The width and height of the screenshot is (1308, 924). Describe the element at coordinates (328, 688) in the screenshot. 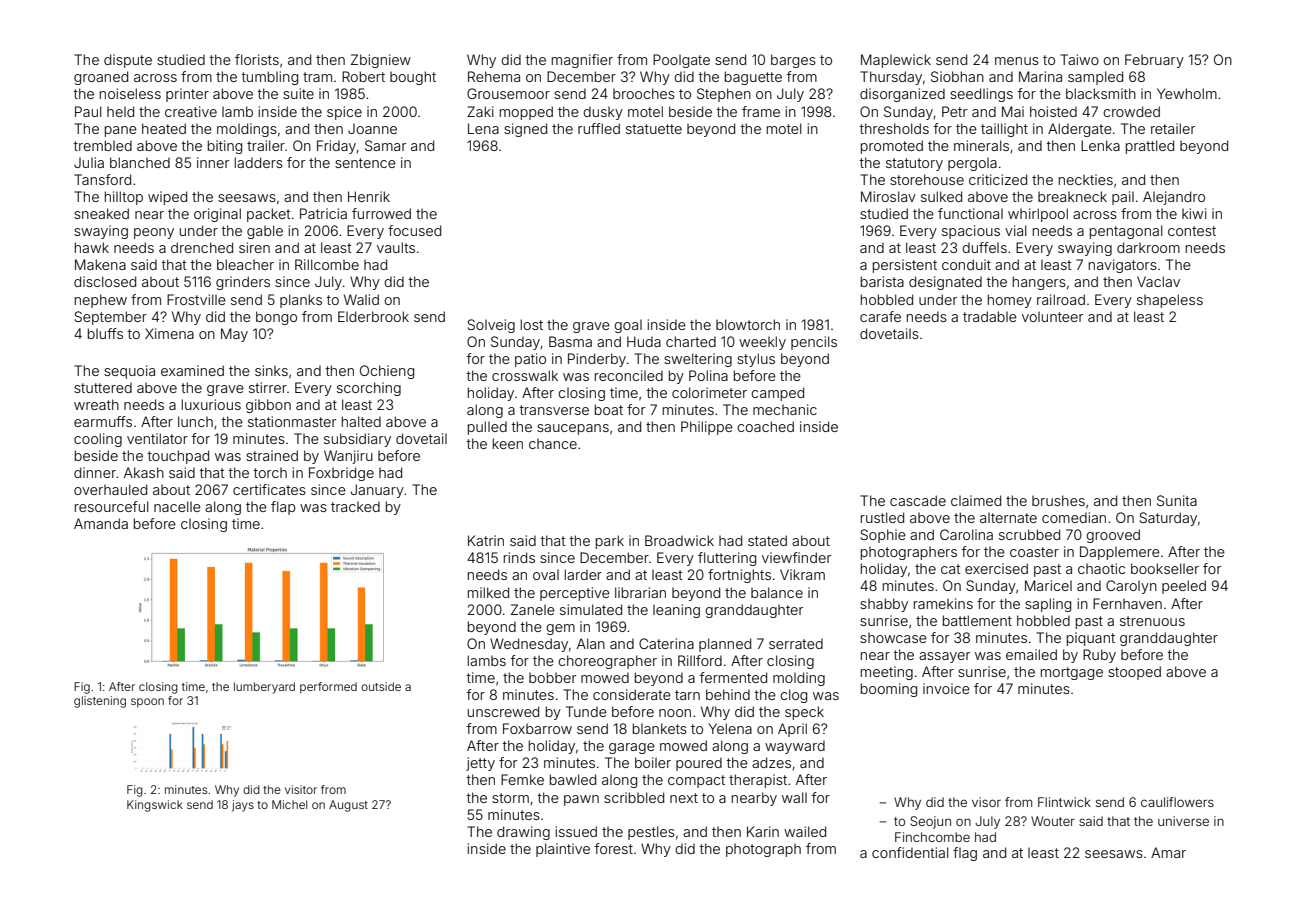

I see `performed` at that location.
